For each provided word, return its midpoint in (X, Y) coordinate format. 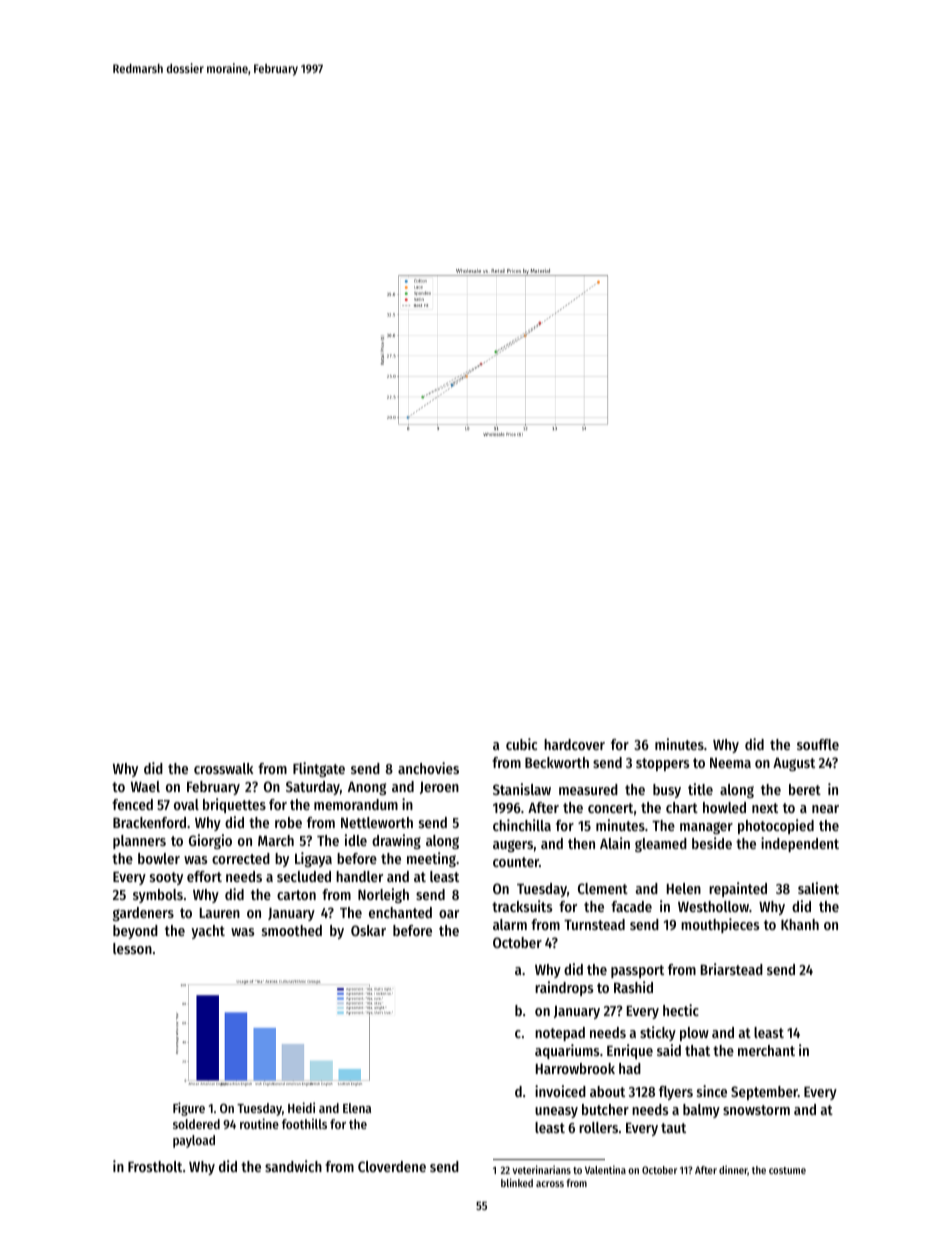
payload (194, 1141)
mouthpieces (720, 925)
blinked (517, 1182)
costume (787, 1170)
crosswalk (224, 768)
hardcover (574, 744)
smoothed (292, 930)
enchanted (400, 912)
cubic (521, 744)
